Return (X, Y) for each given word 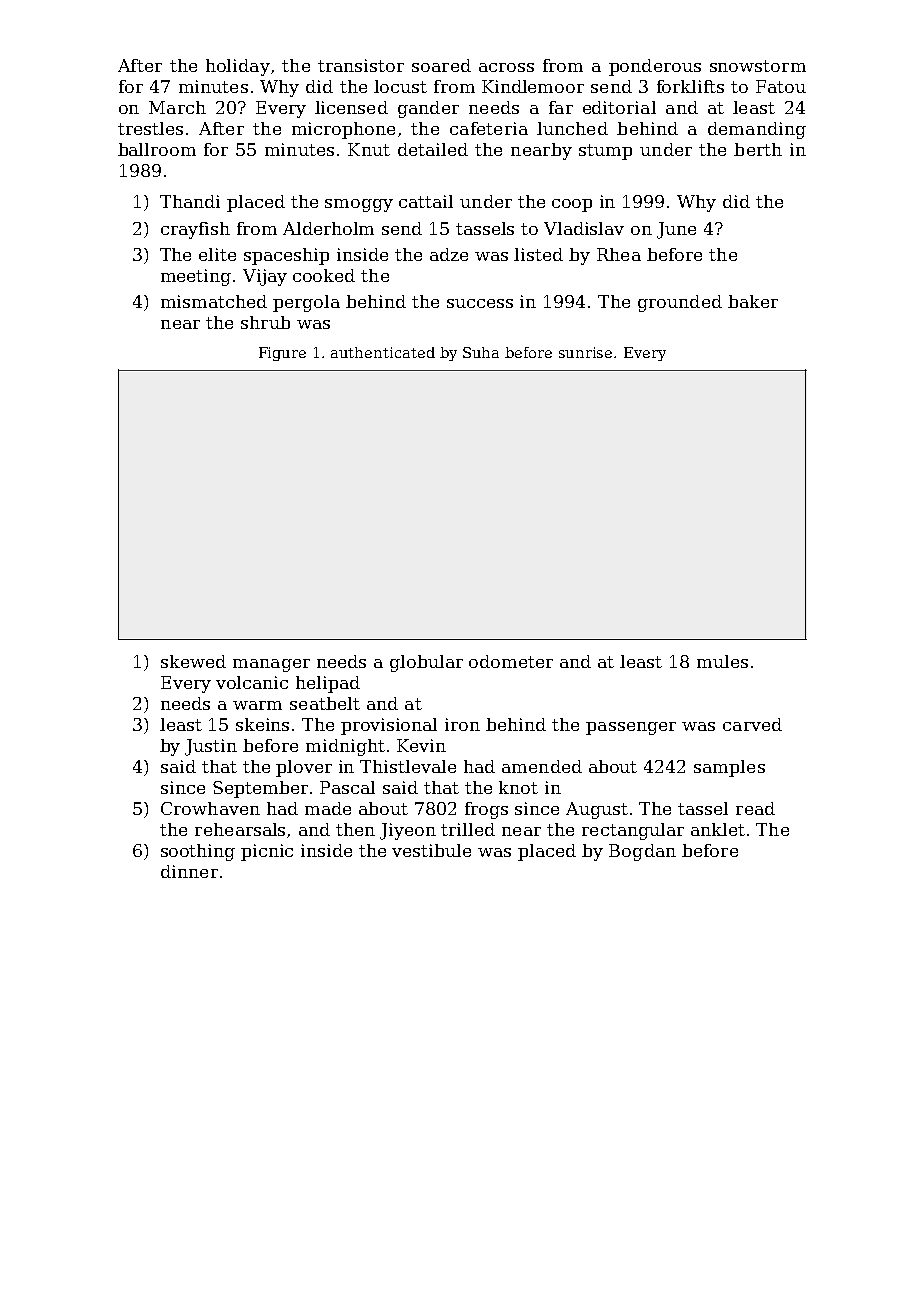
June (676, 230)
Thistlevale (408, 766)
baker (753, 301)
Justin (211, 747)
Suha (481, 352)
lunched (572, 128)
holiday (238, 67)
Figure (282, 354)
